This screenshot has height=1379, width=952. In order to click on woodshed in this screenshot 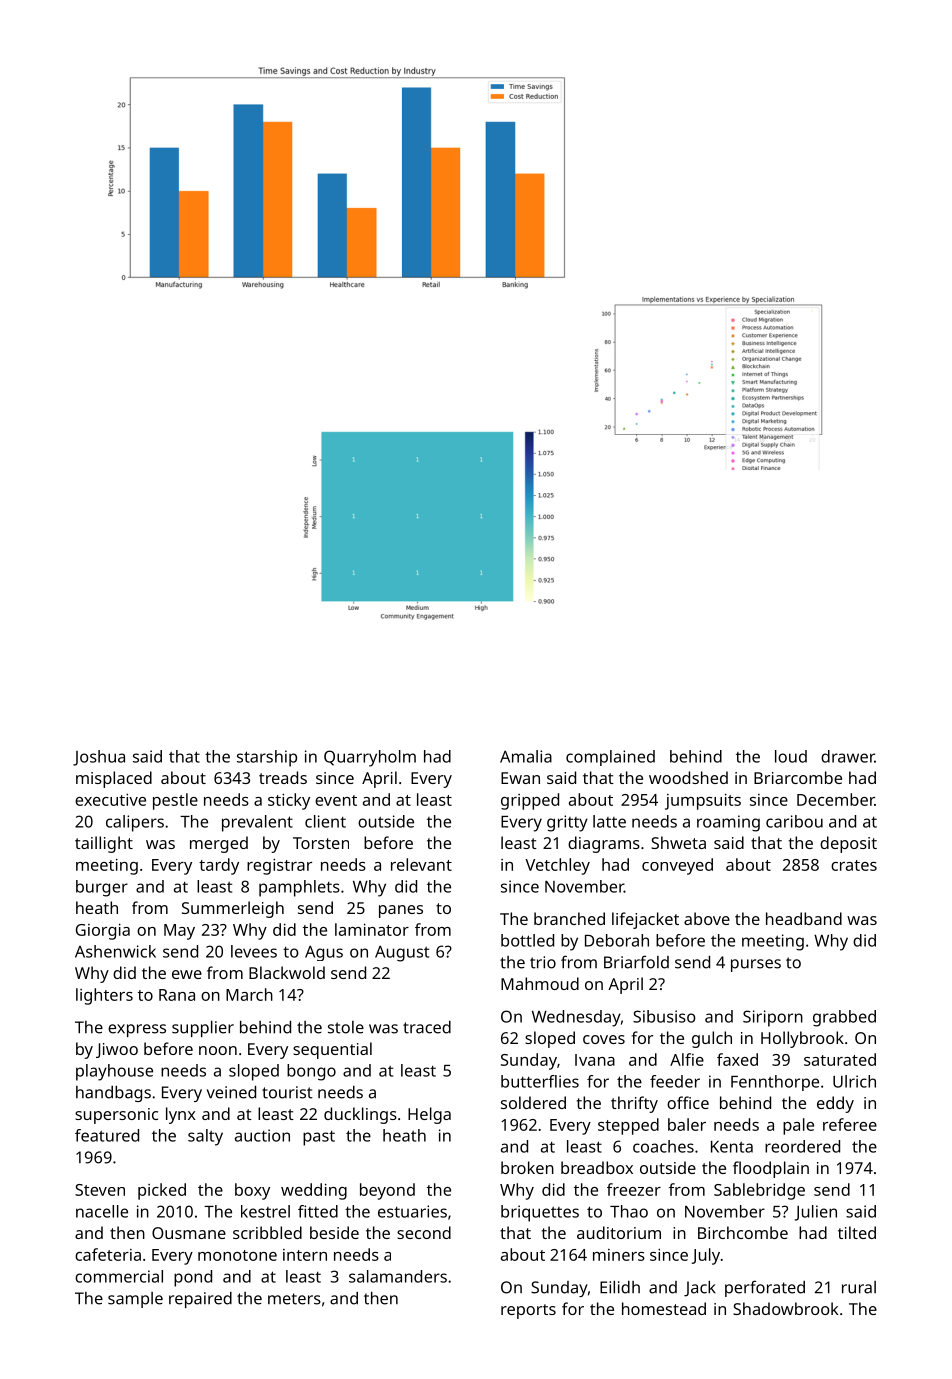, I will do `click(688, 777)`.
